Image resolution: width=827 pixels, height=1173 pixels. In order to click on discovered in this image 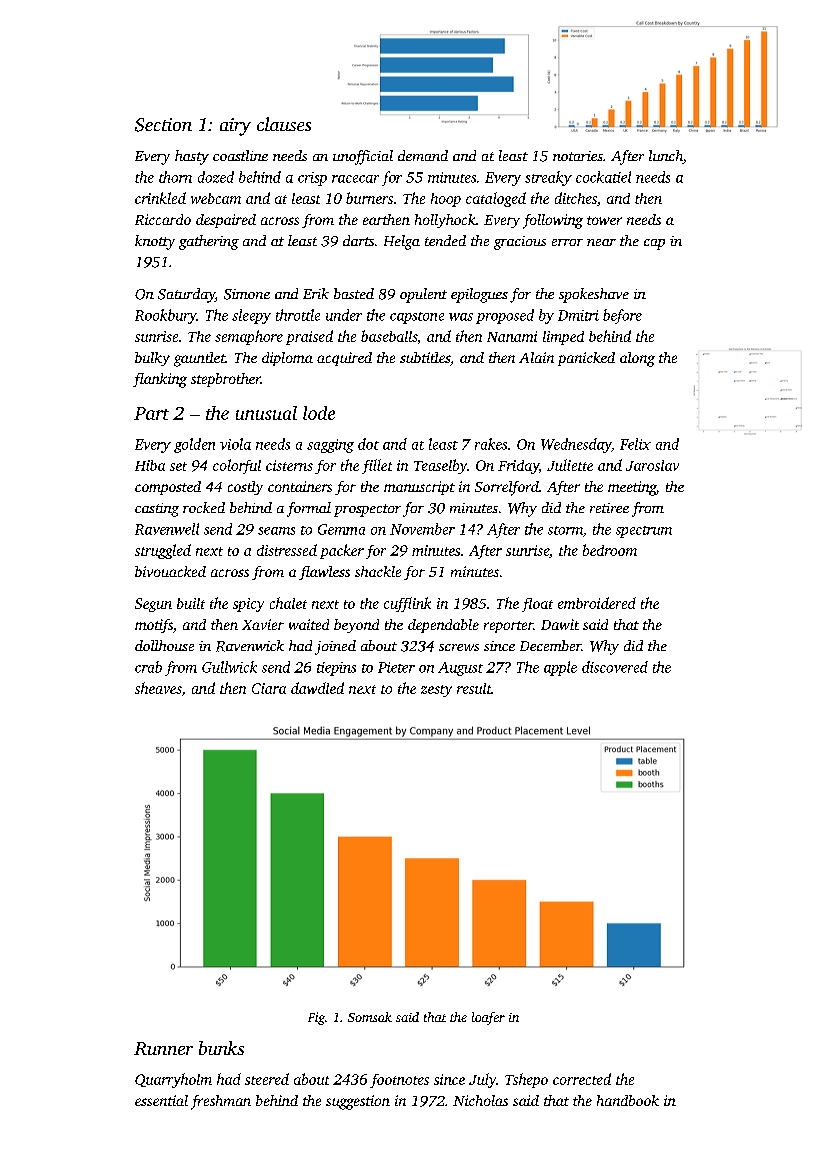, I will do `click(615, 667)`.
